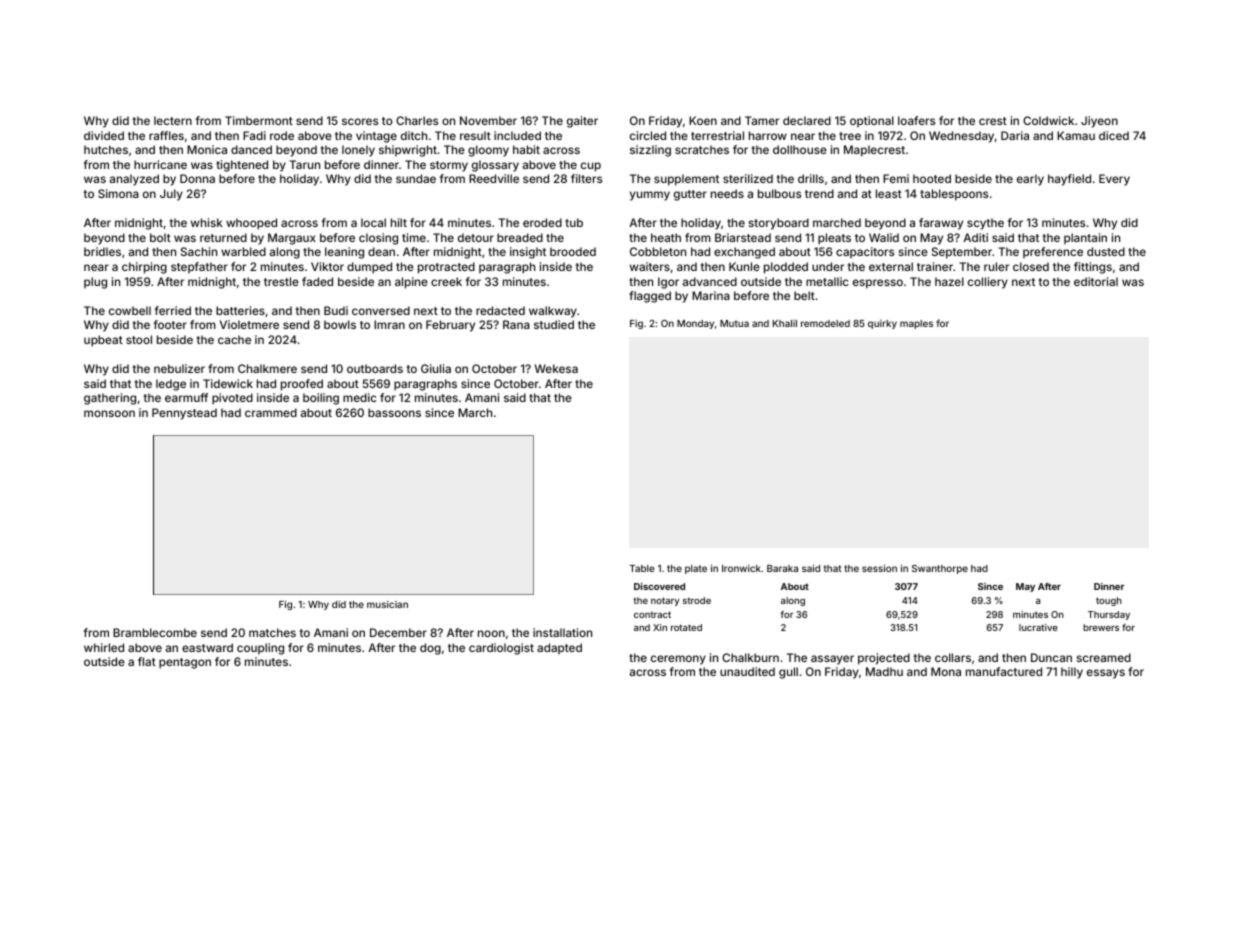 This screenshot has height=952, width=1233. What do you see at coordinates (916, 324) in the screenshot?
I see `maples` at bounding box center [916, 324].
